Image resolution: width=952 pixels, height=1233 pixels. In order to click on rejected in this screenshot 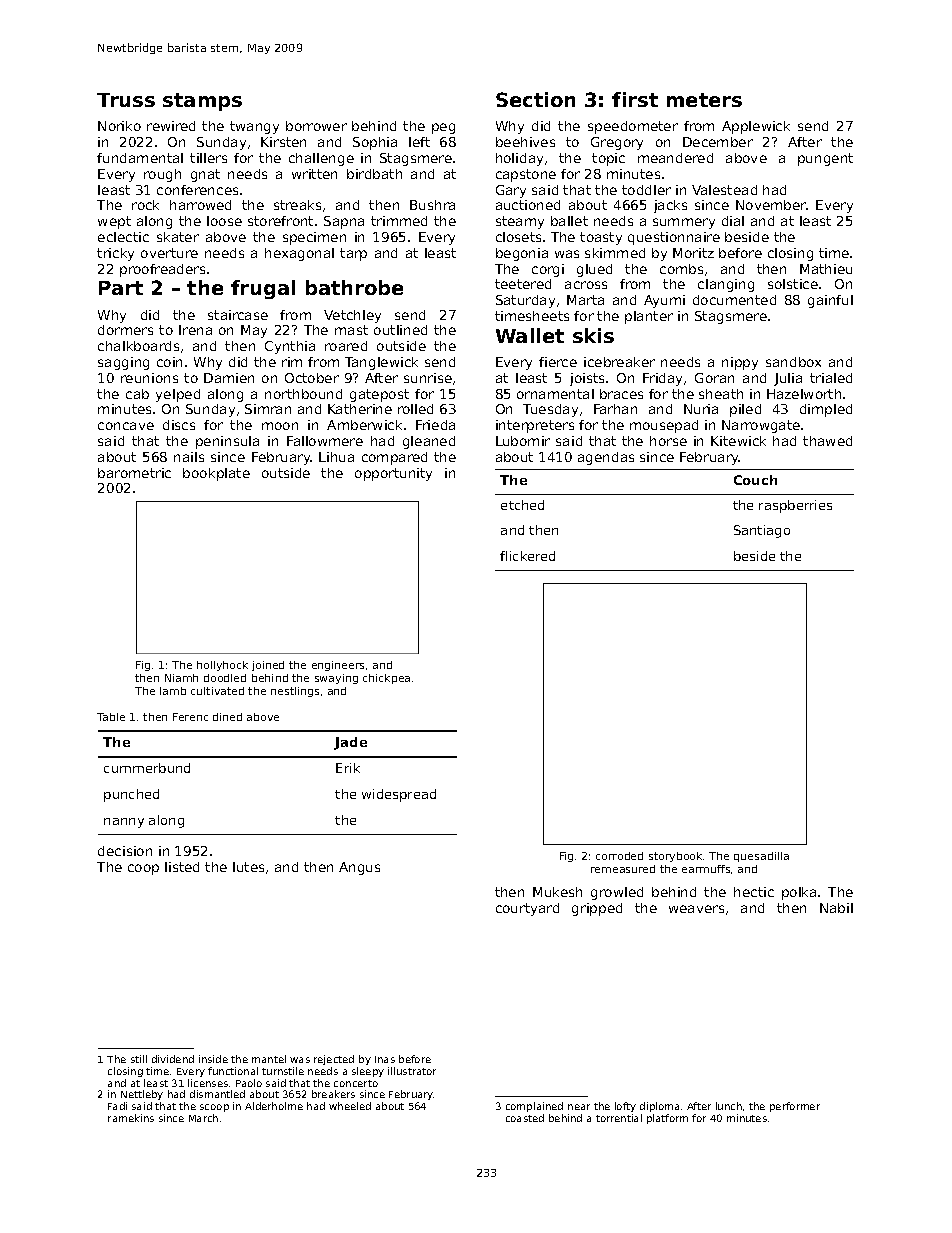, I will do `click(334, 1060)`.
